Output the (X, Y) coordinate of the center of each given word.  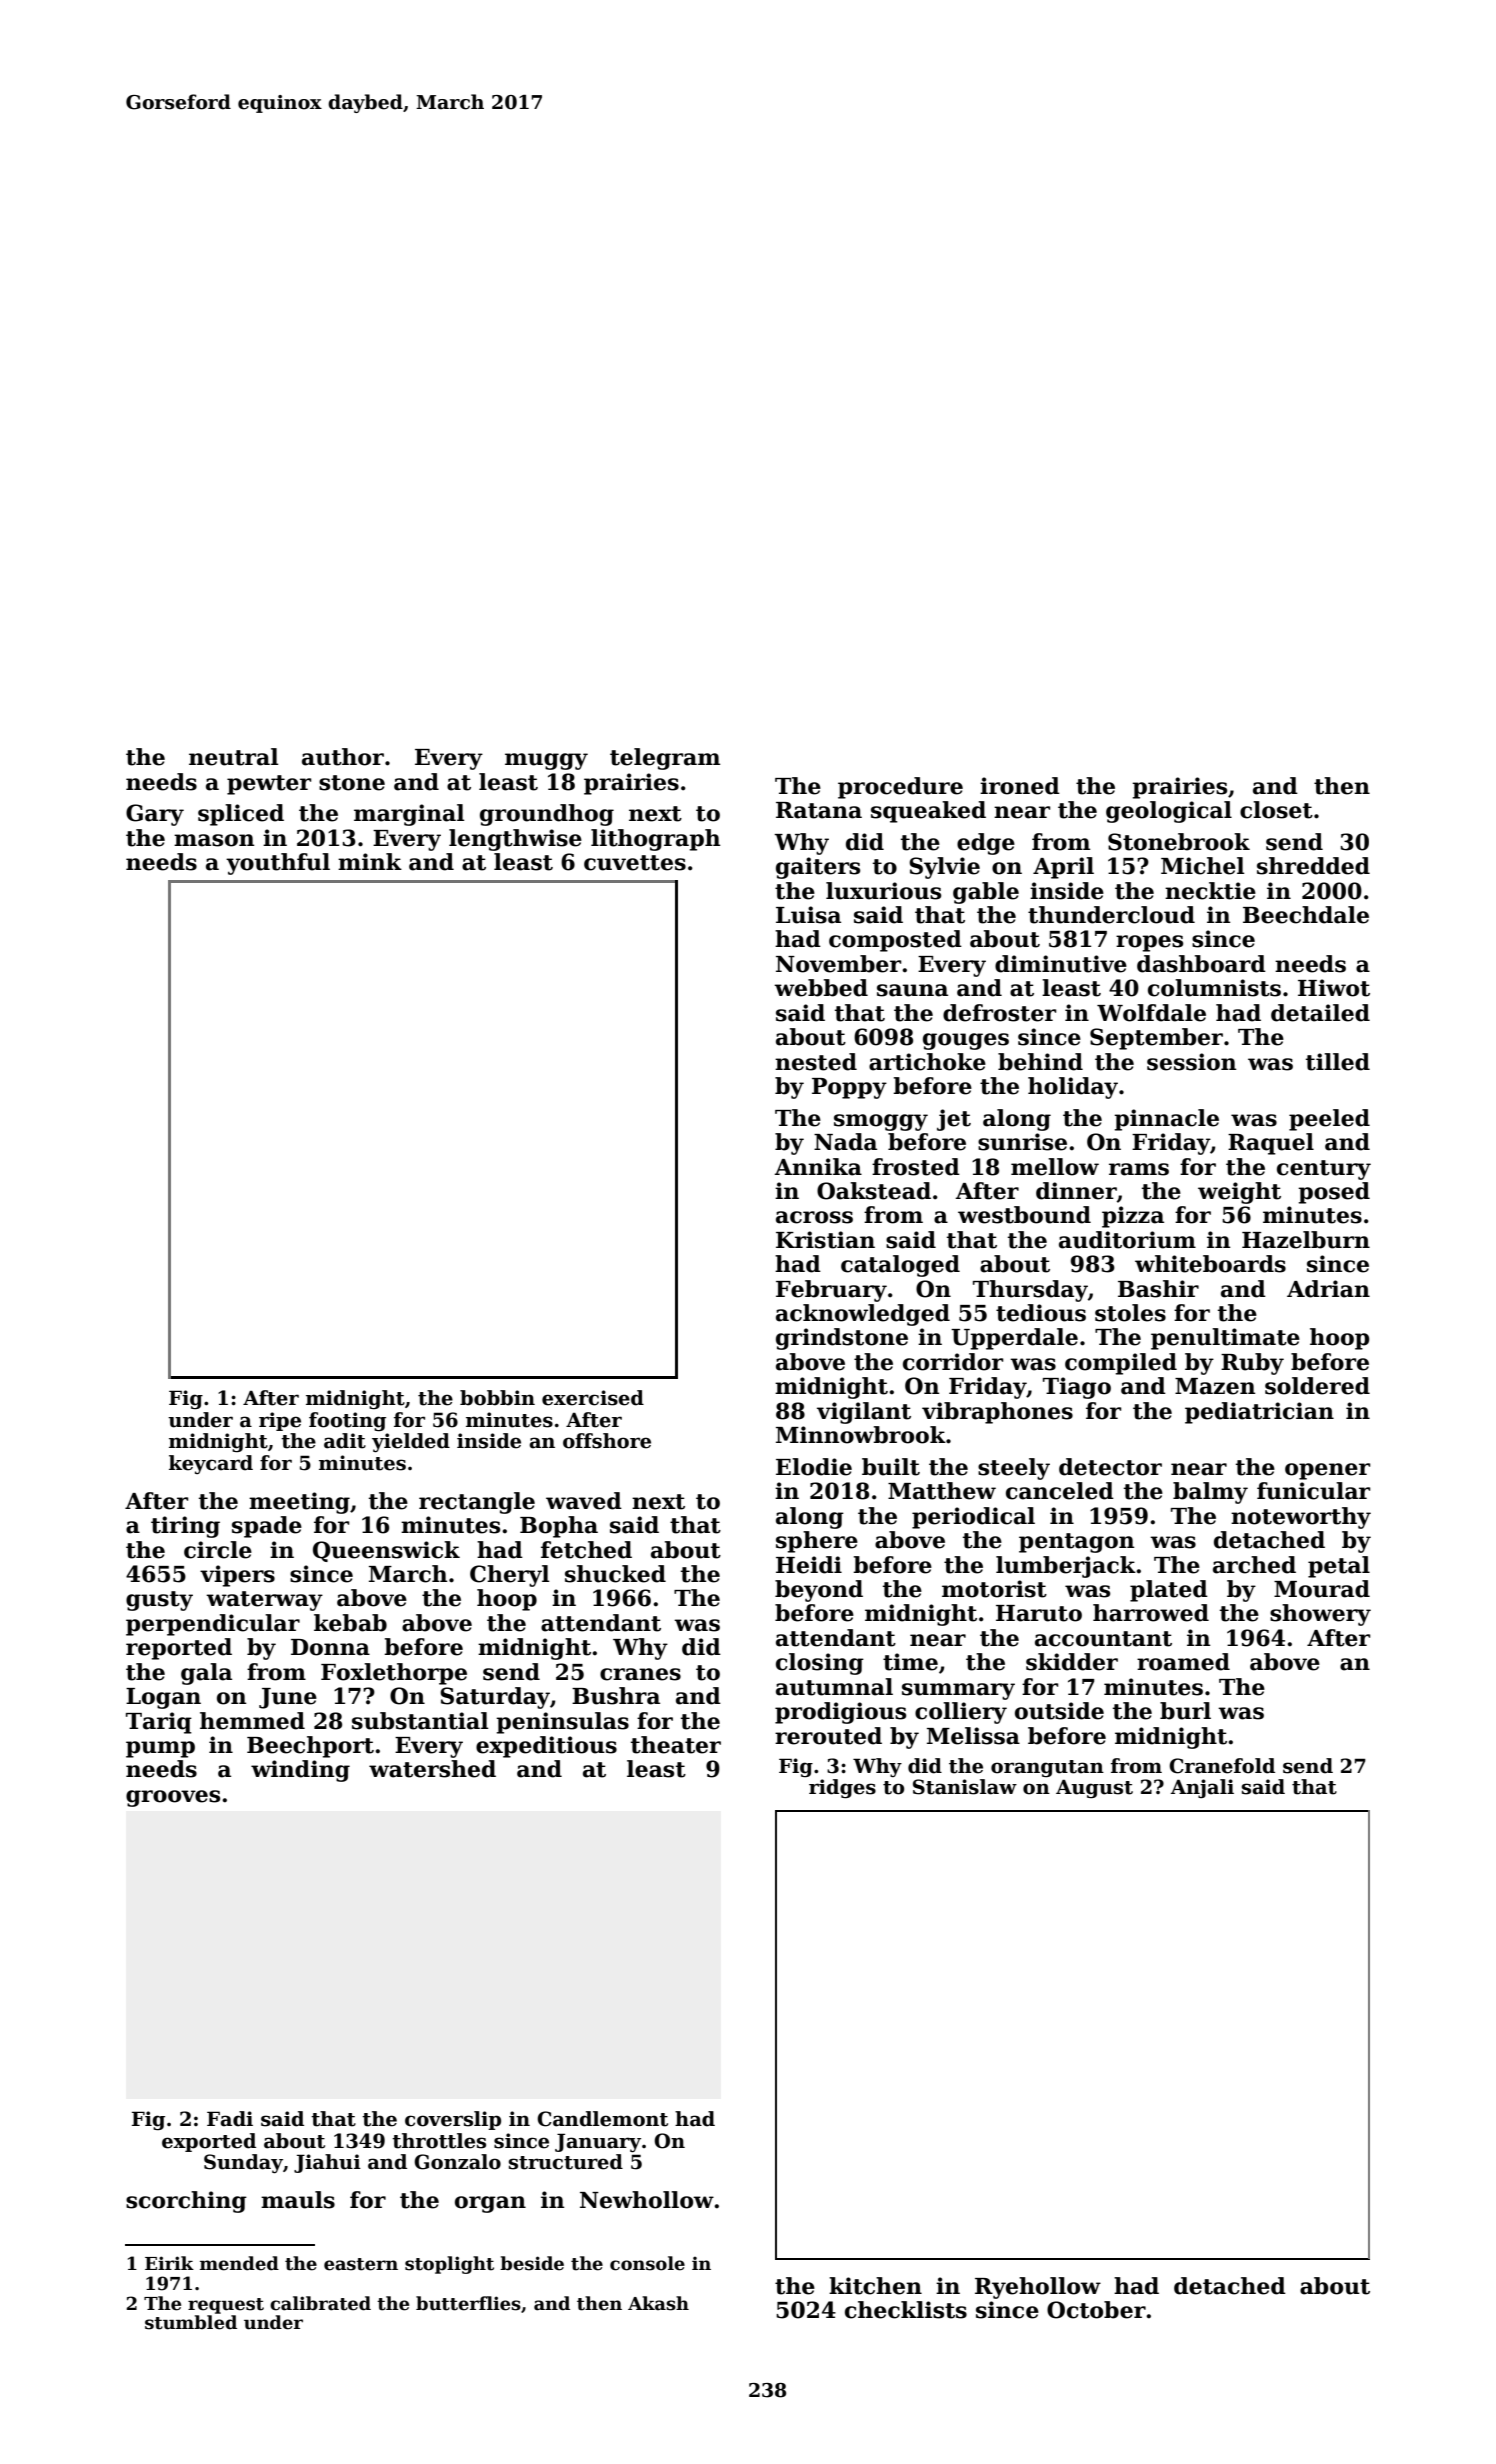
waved (584, 1501)
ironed (1020, 786)
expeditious (546, 1747)
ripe (280, 1421)
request (226, 2306)
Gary (155, 815)
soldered (1317, 1386)
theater (676, 1745)
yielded (411, 1442)
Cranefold (1222, 1766)
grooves (173, 1798)
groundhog (547, 815)
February (831, 1291)
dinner (1076, 1191)
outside (1059, 1711)
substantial (420, 1721)
